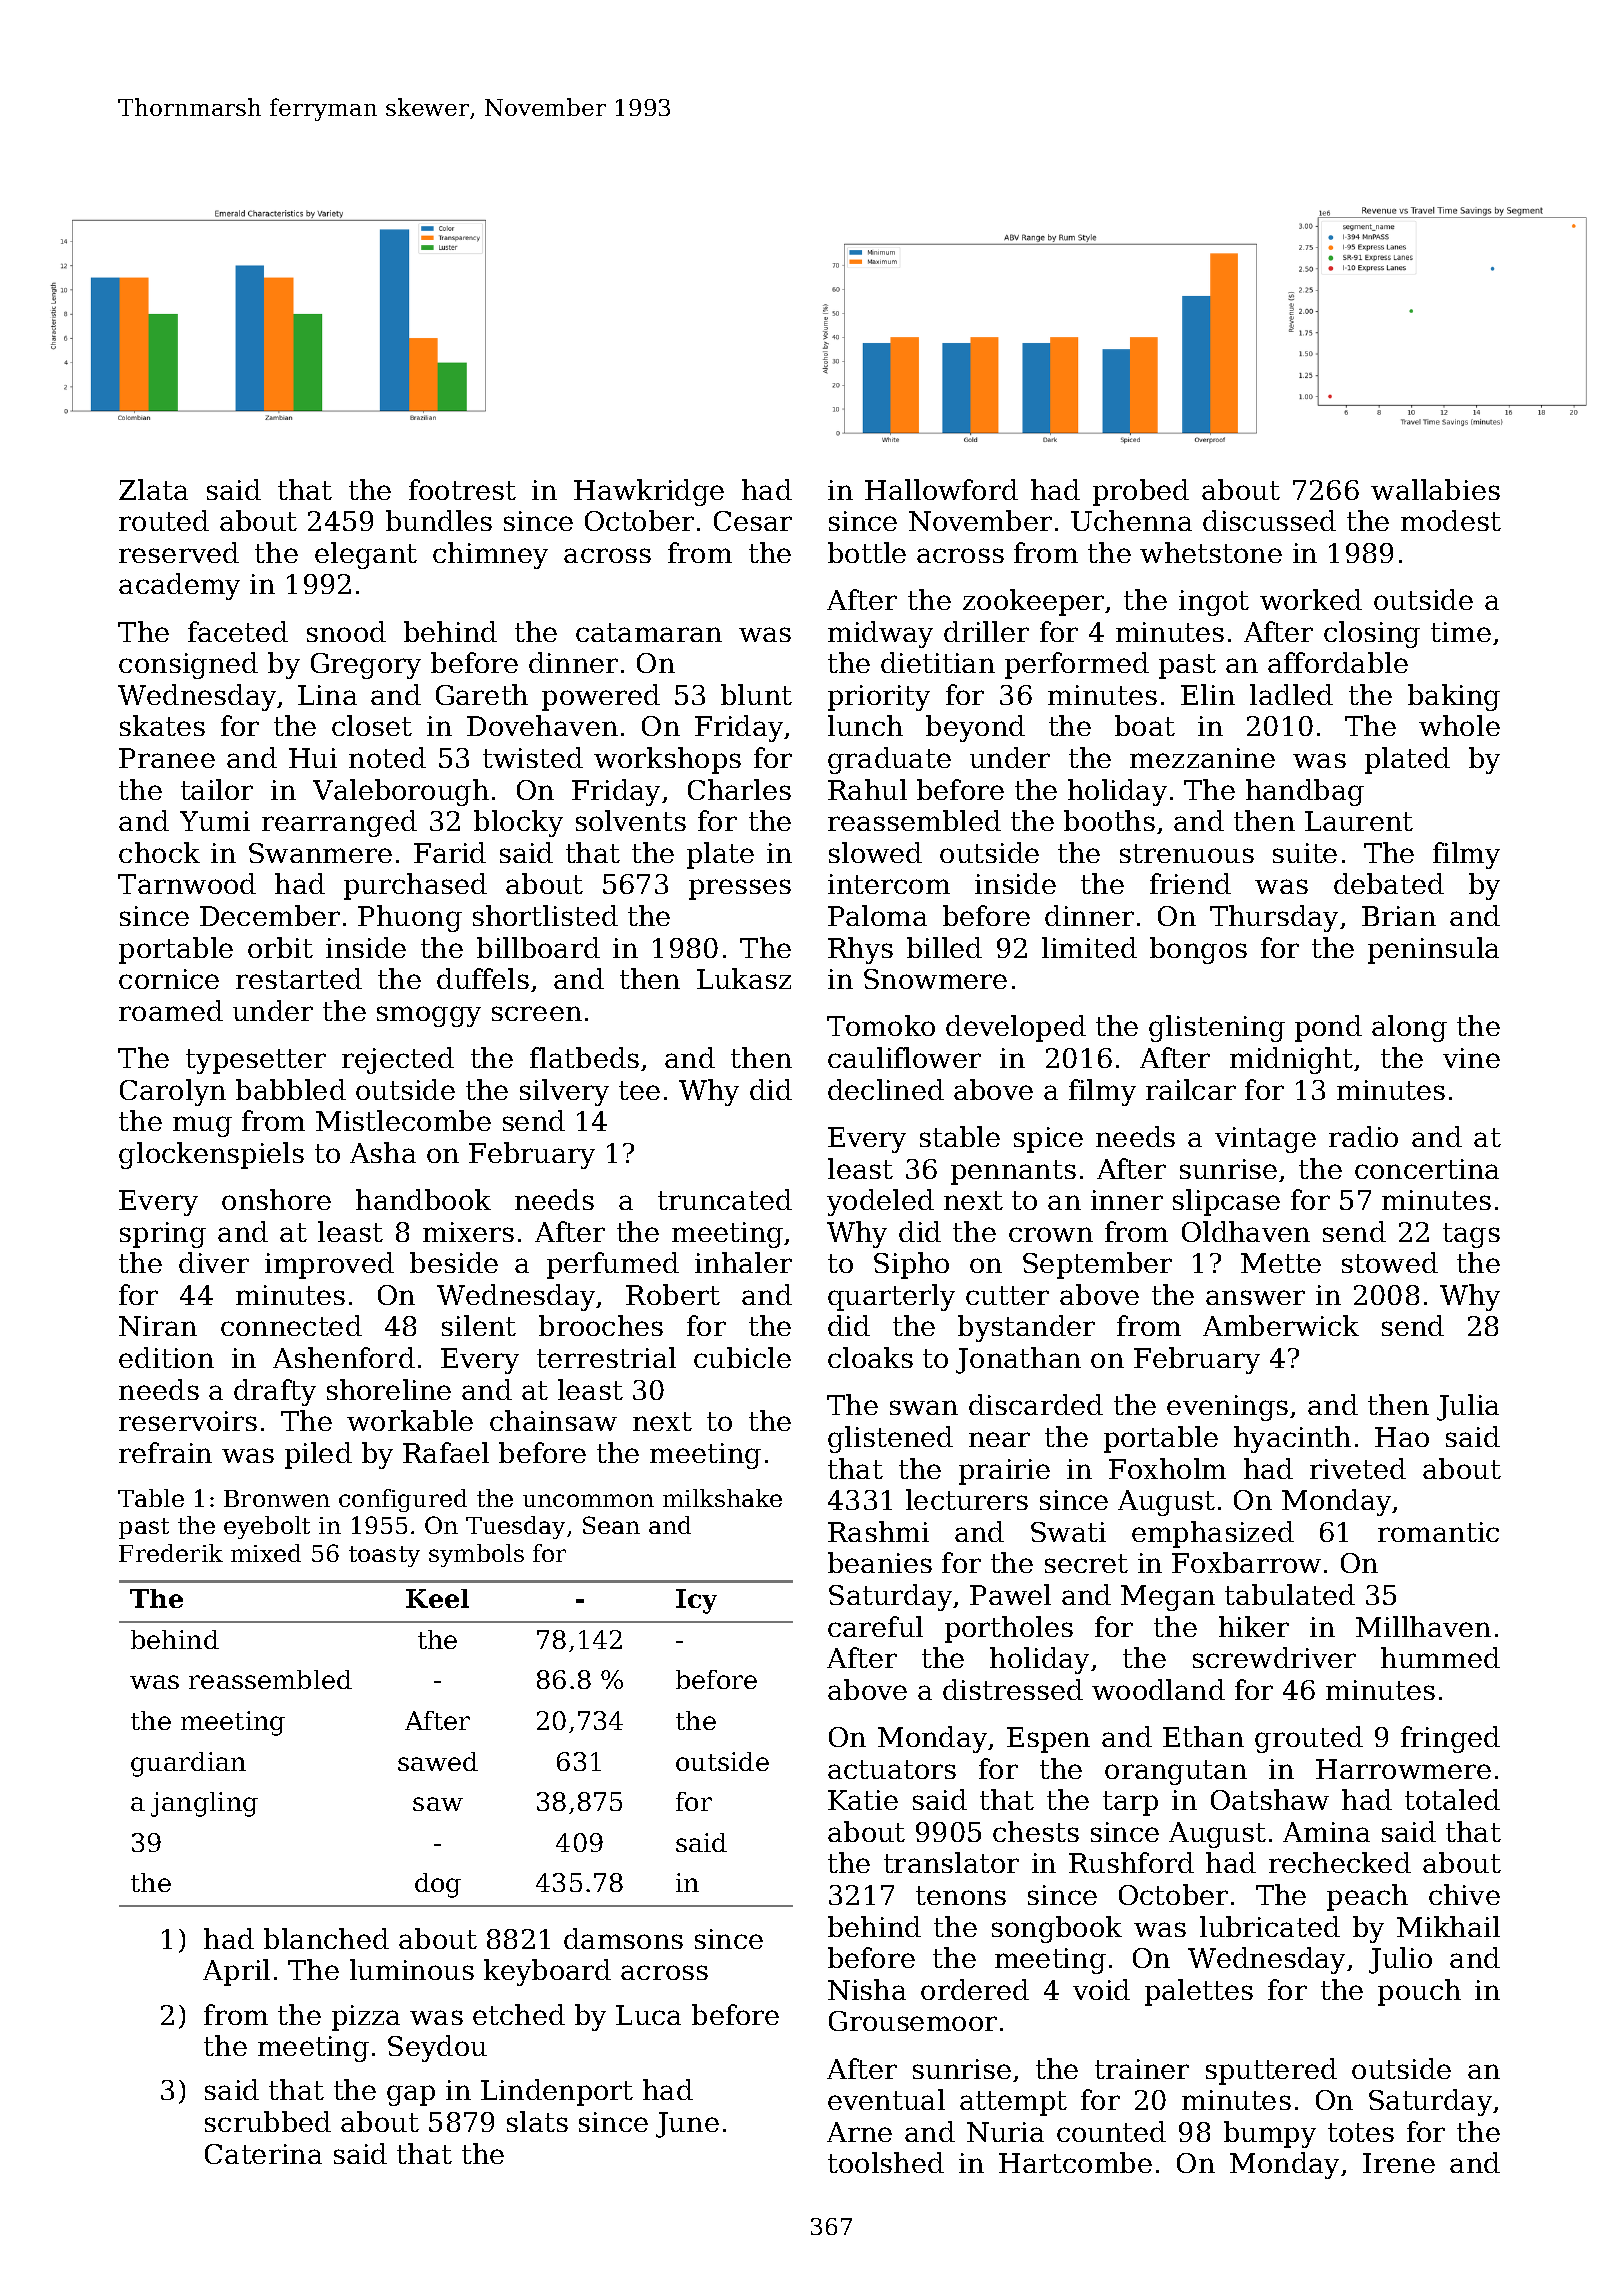 This screenshot has height=2292, width=1620. What do you see at coordinates (986, 631) in the screenshot?
I see `driller` at bounding box center [986, 631].
